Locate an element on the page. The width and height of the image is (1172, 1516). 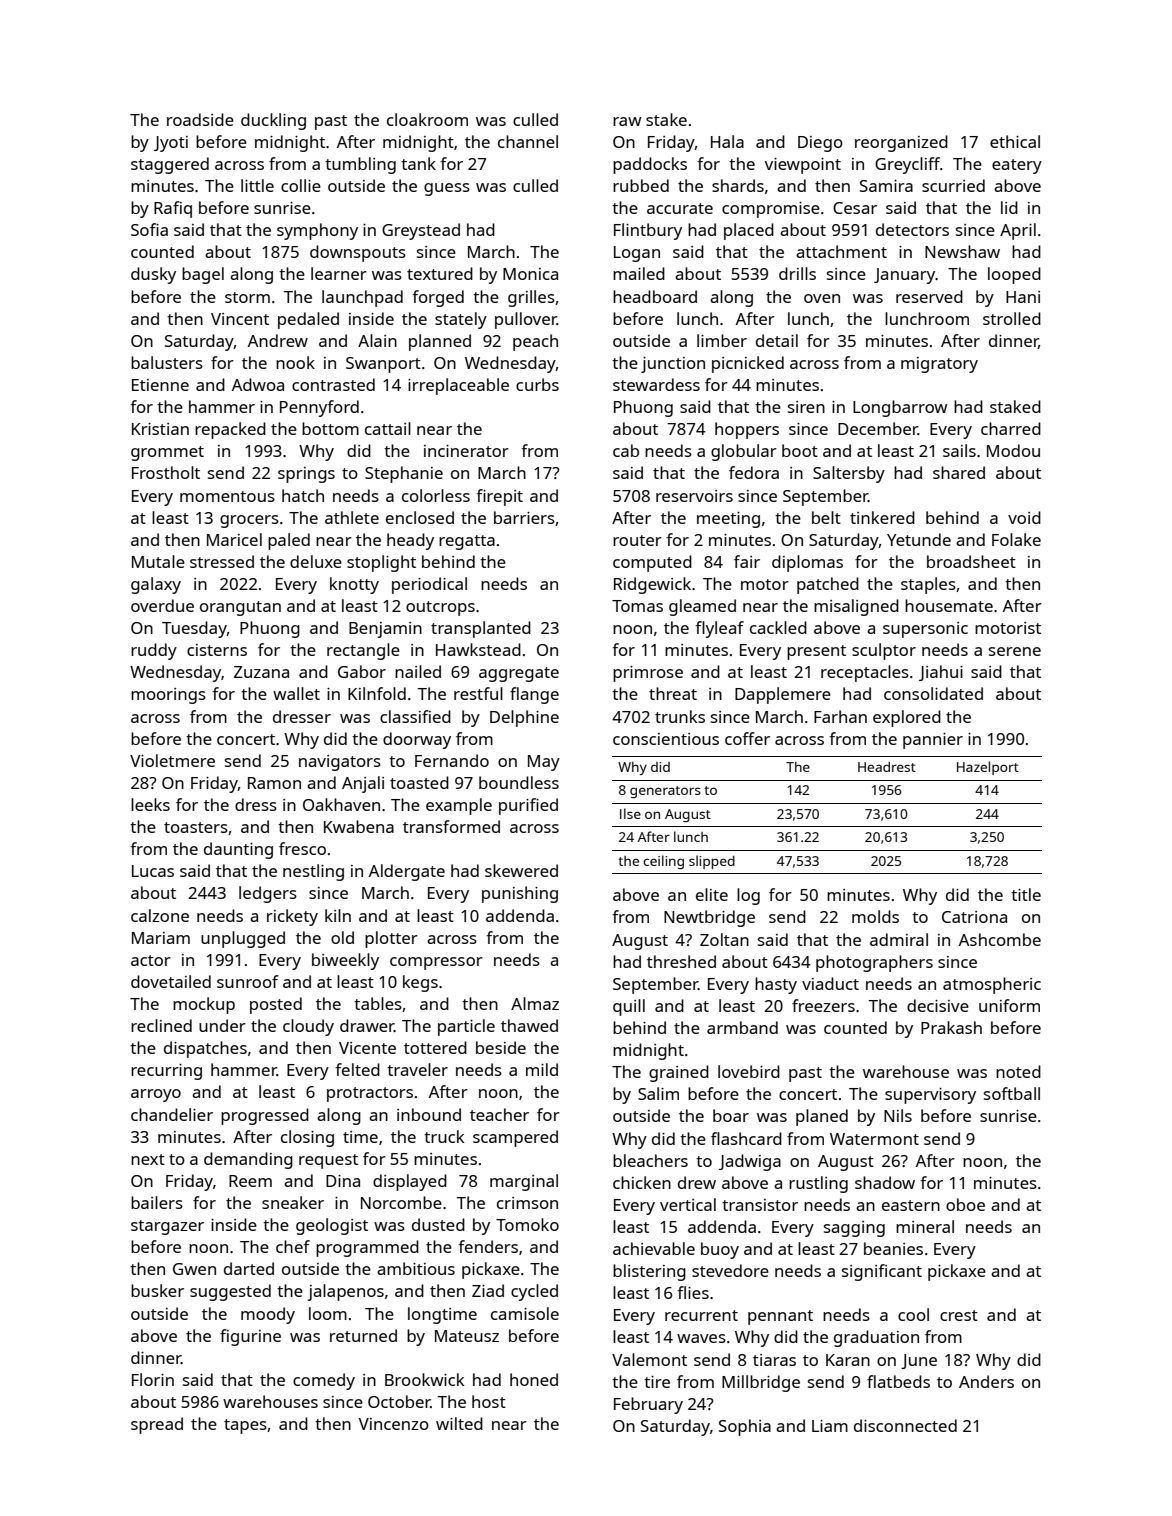
roadside is located at coordinates (200, 119).
